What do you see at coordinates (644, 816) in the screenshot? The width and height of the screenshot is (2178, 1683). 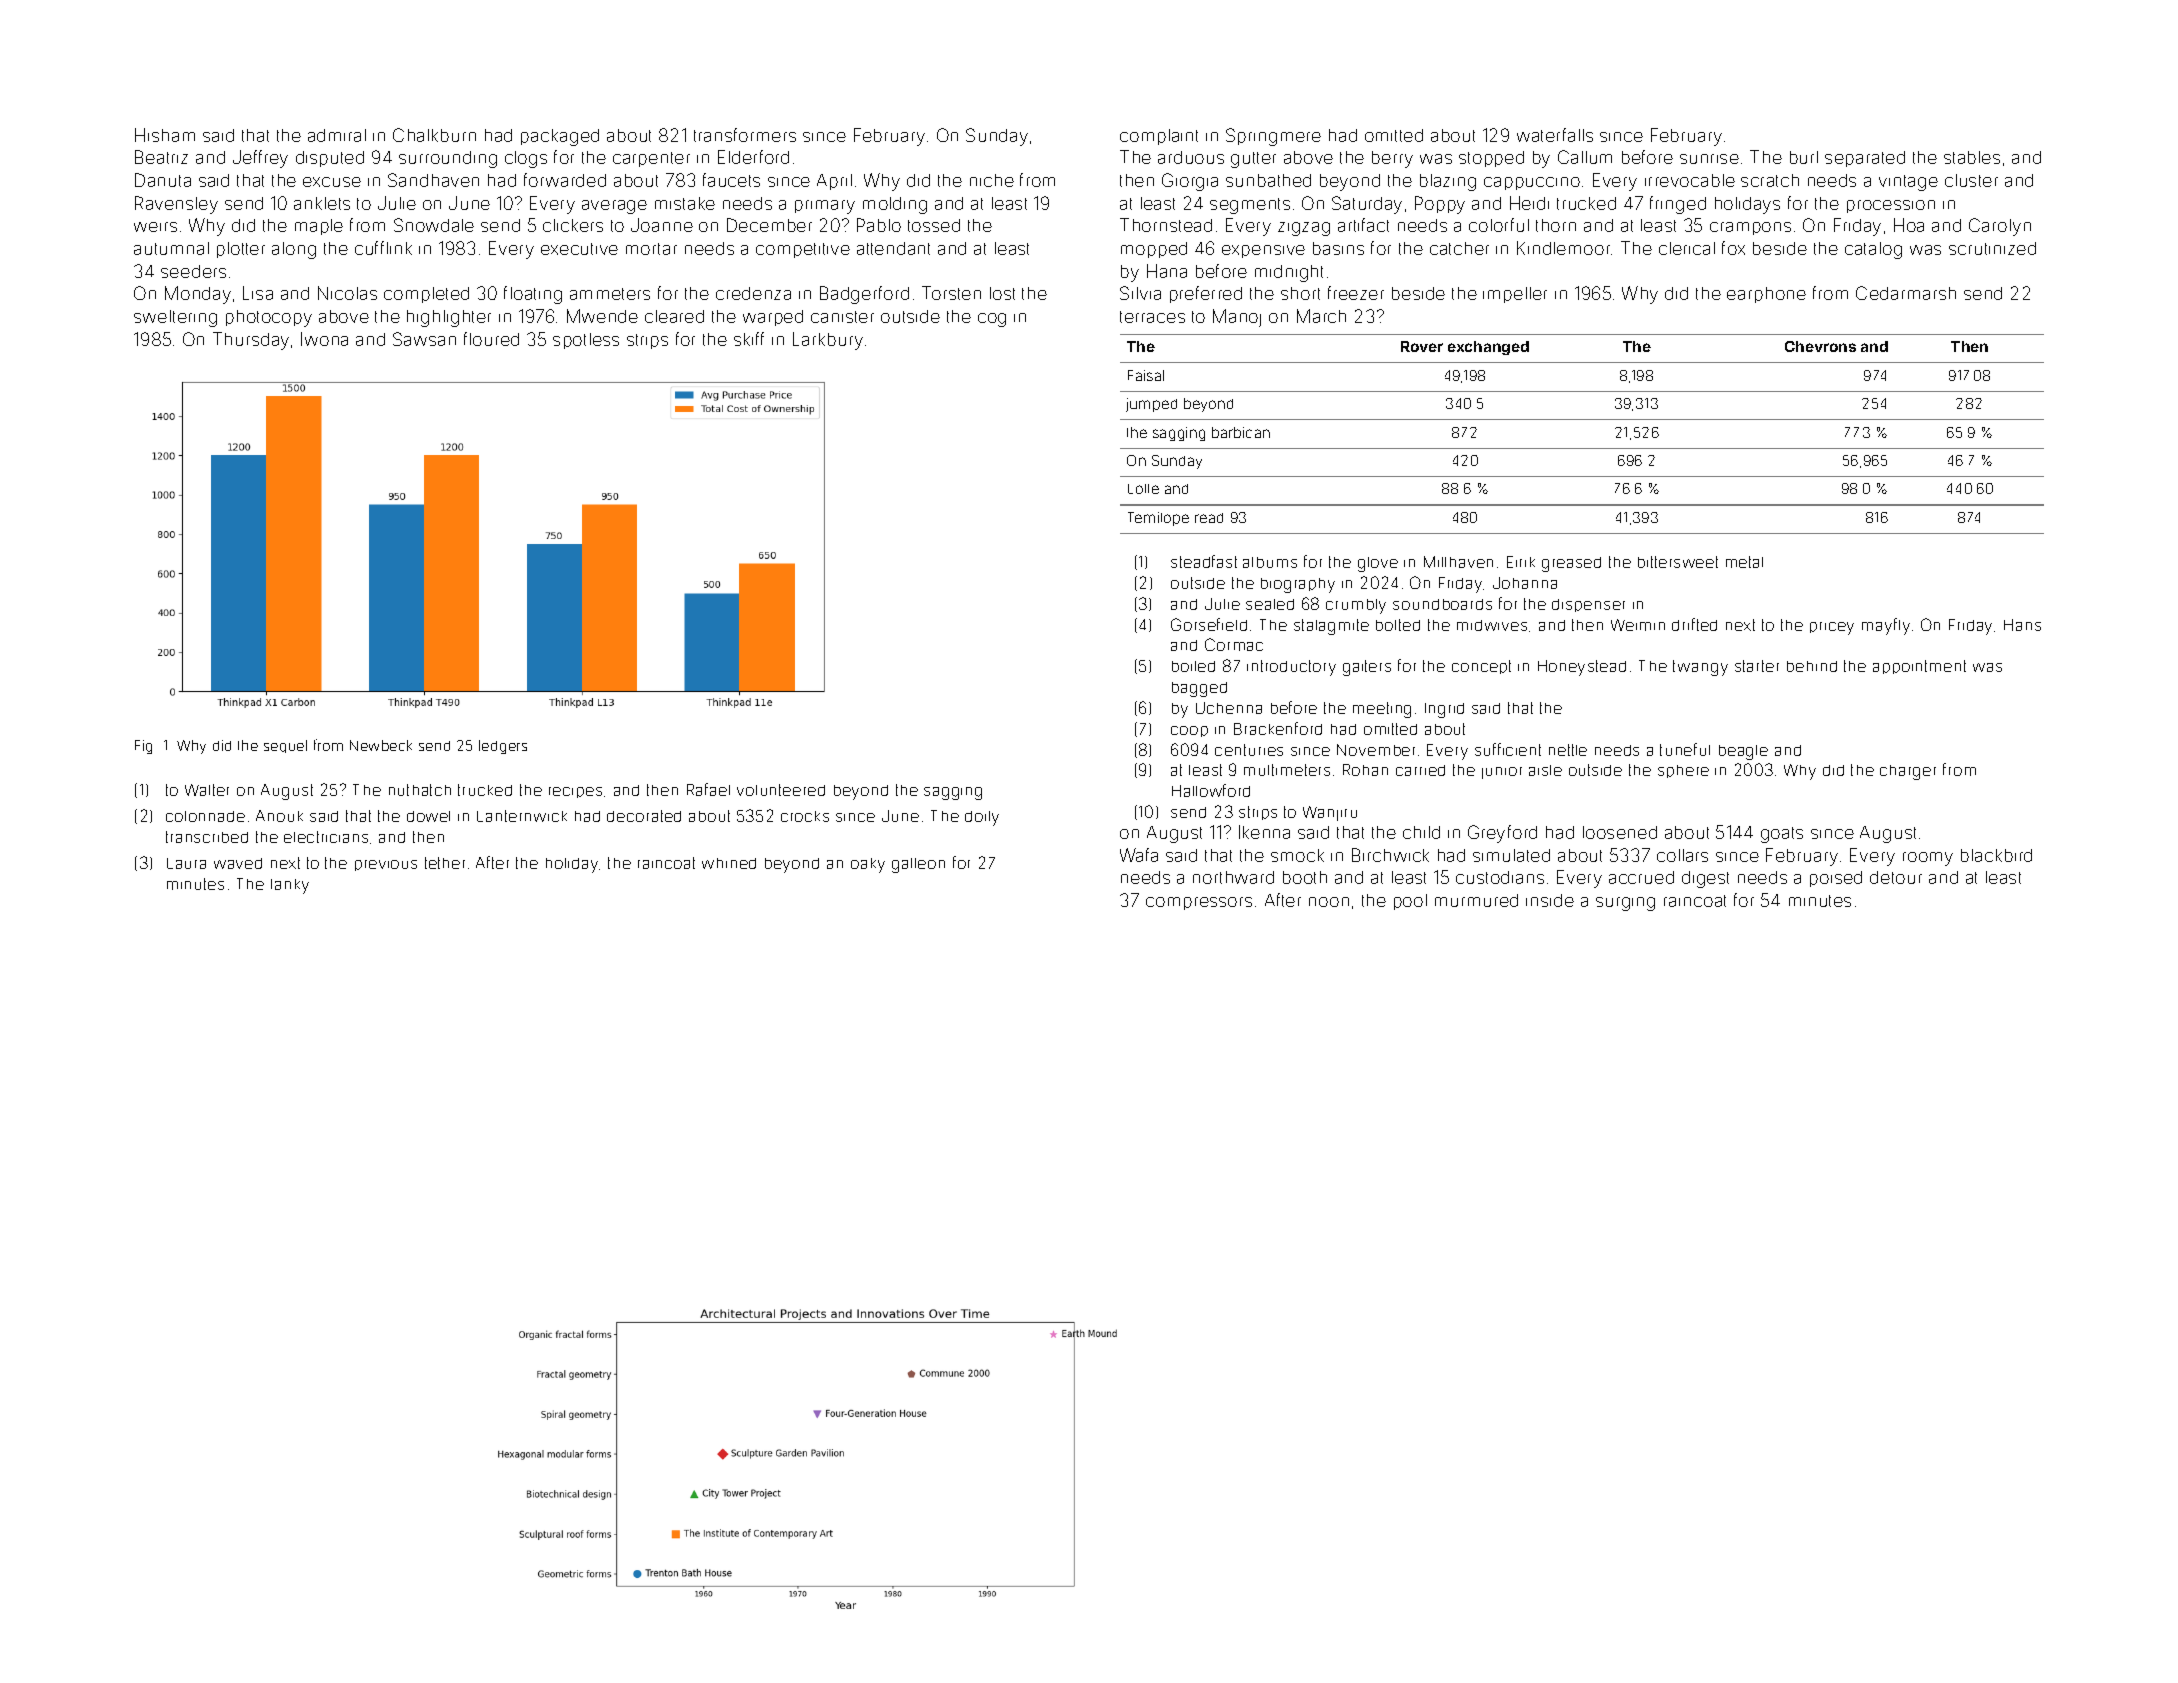 I see `decorated` at bounding box center [644, 816].
